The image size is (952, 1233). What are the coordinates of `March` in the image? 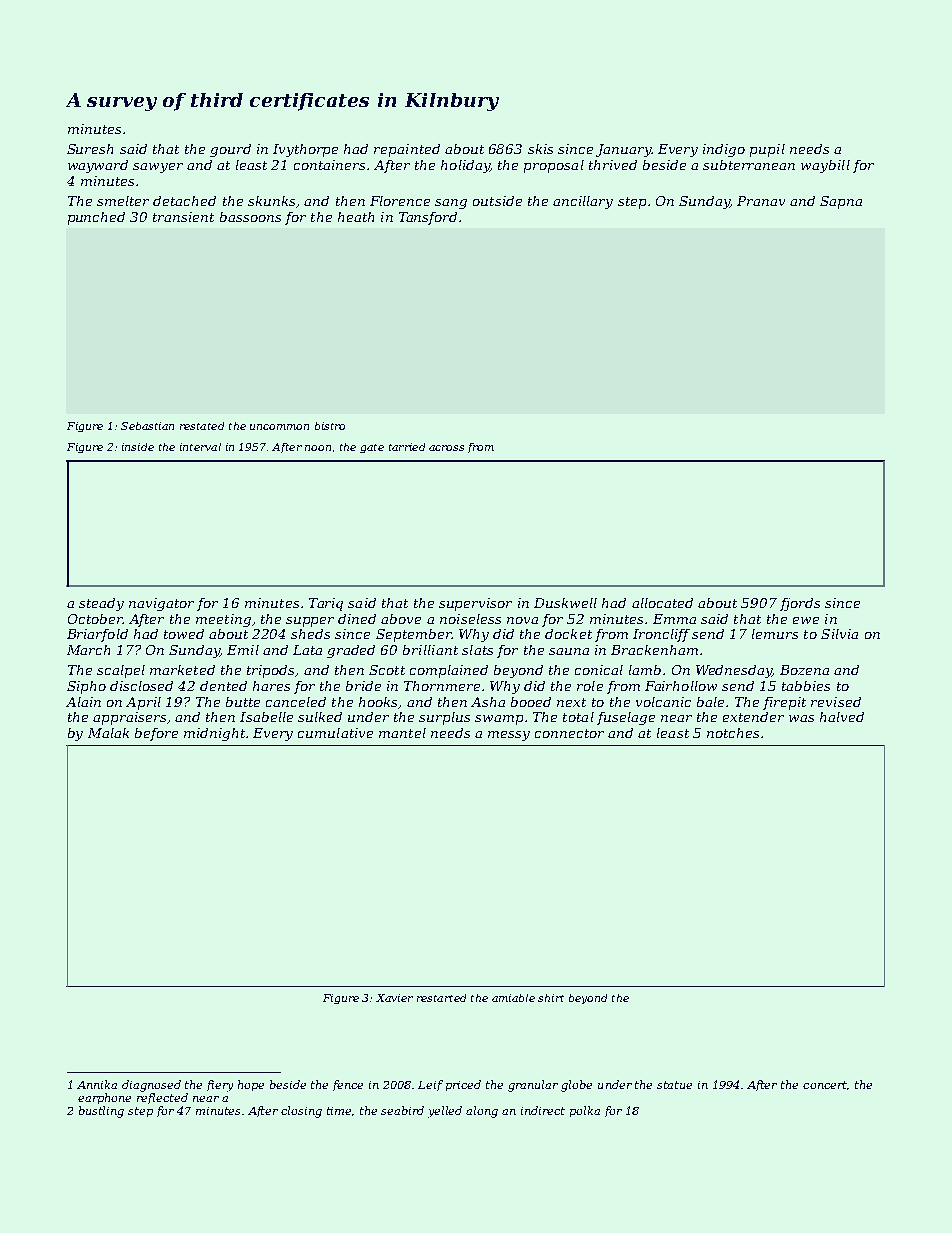 It's located at (88, 650).
